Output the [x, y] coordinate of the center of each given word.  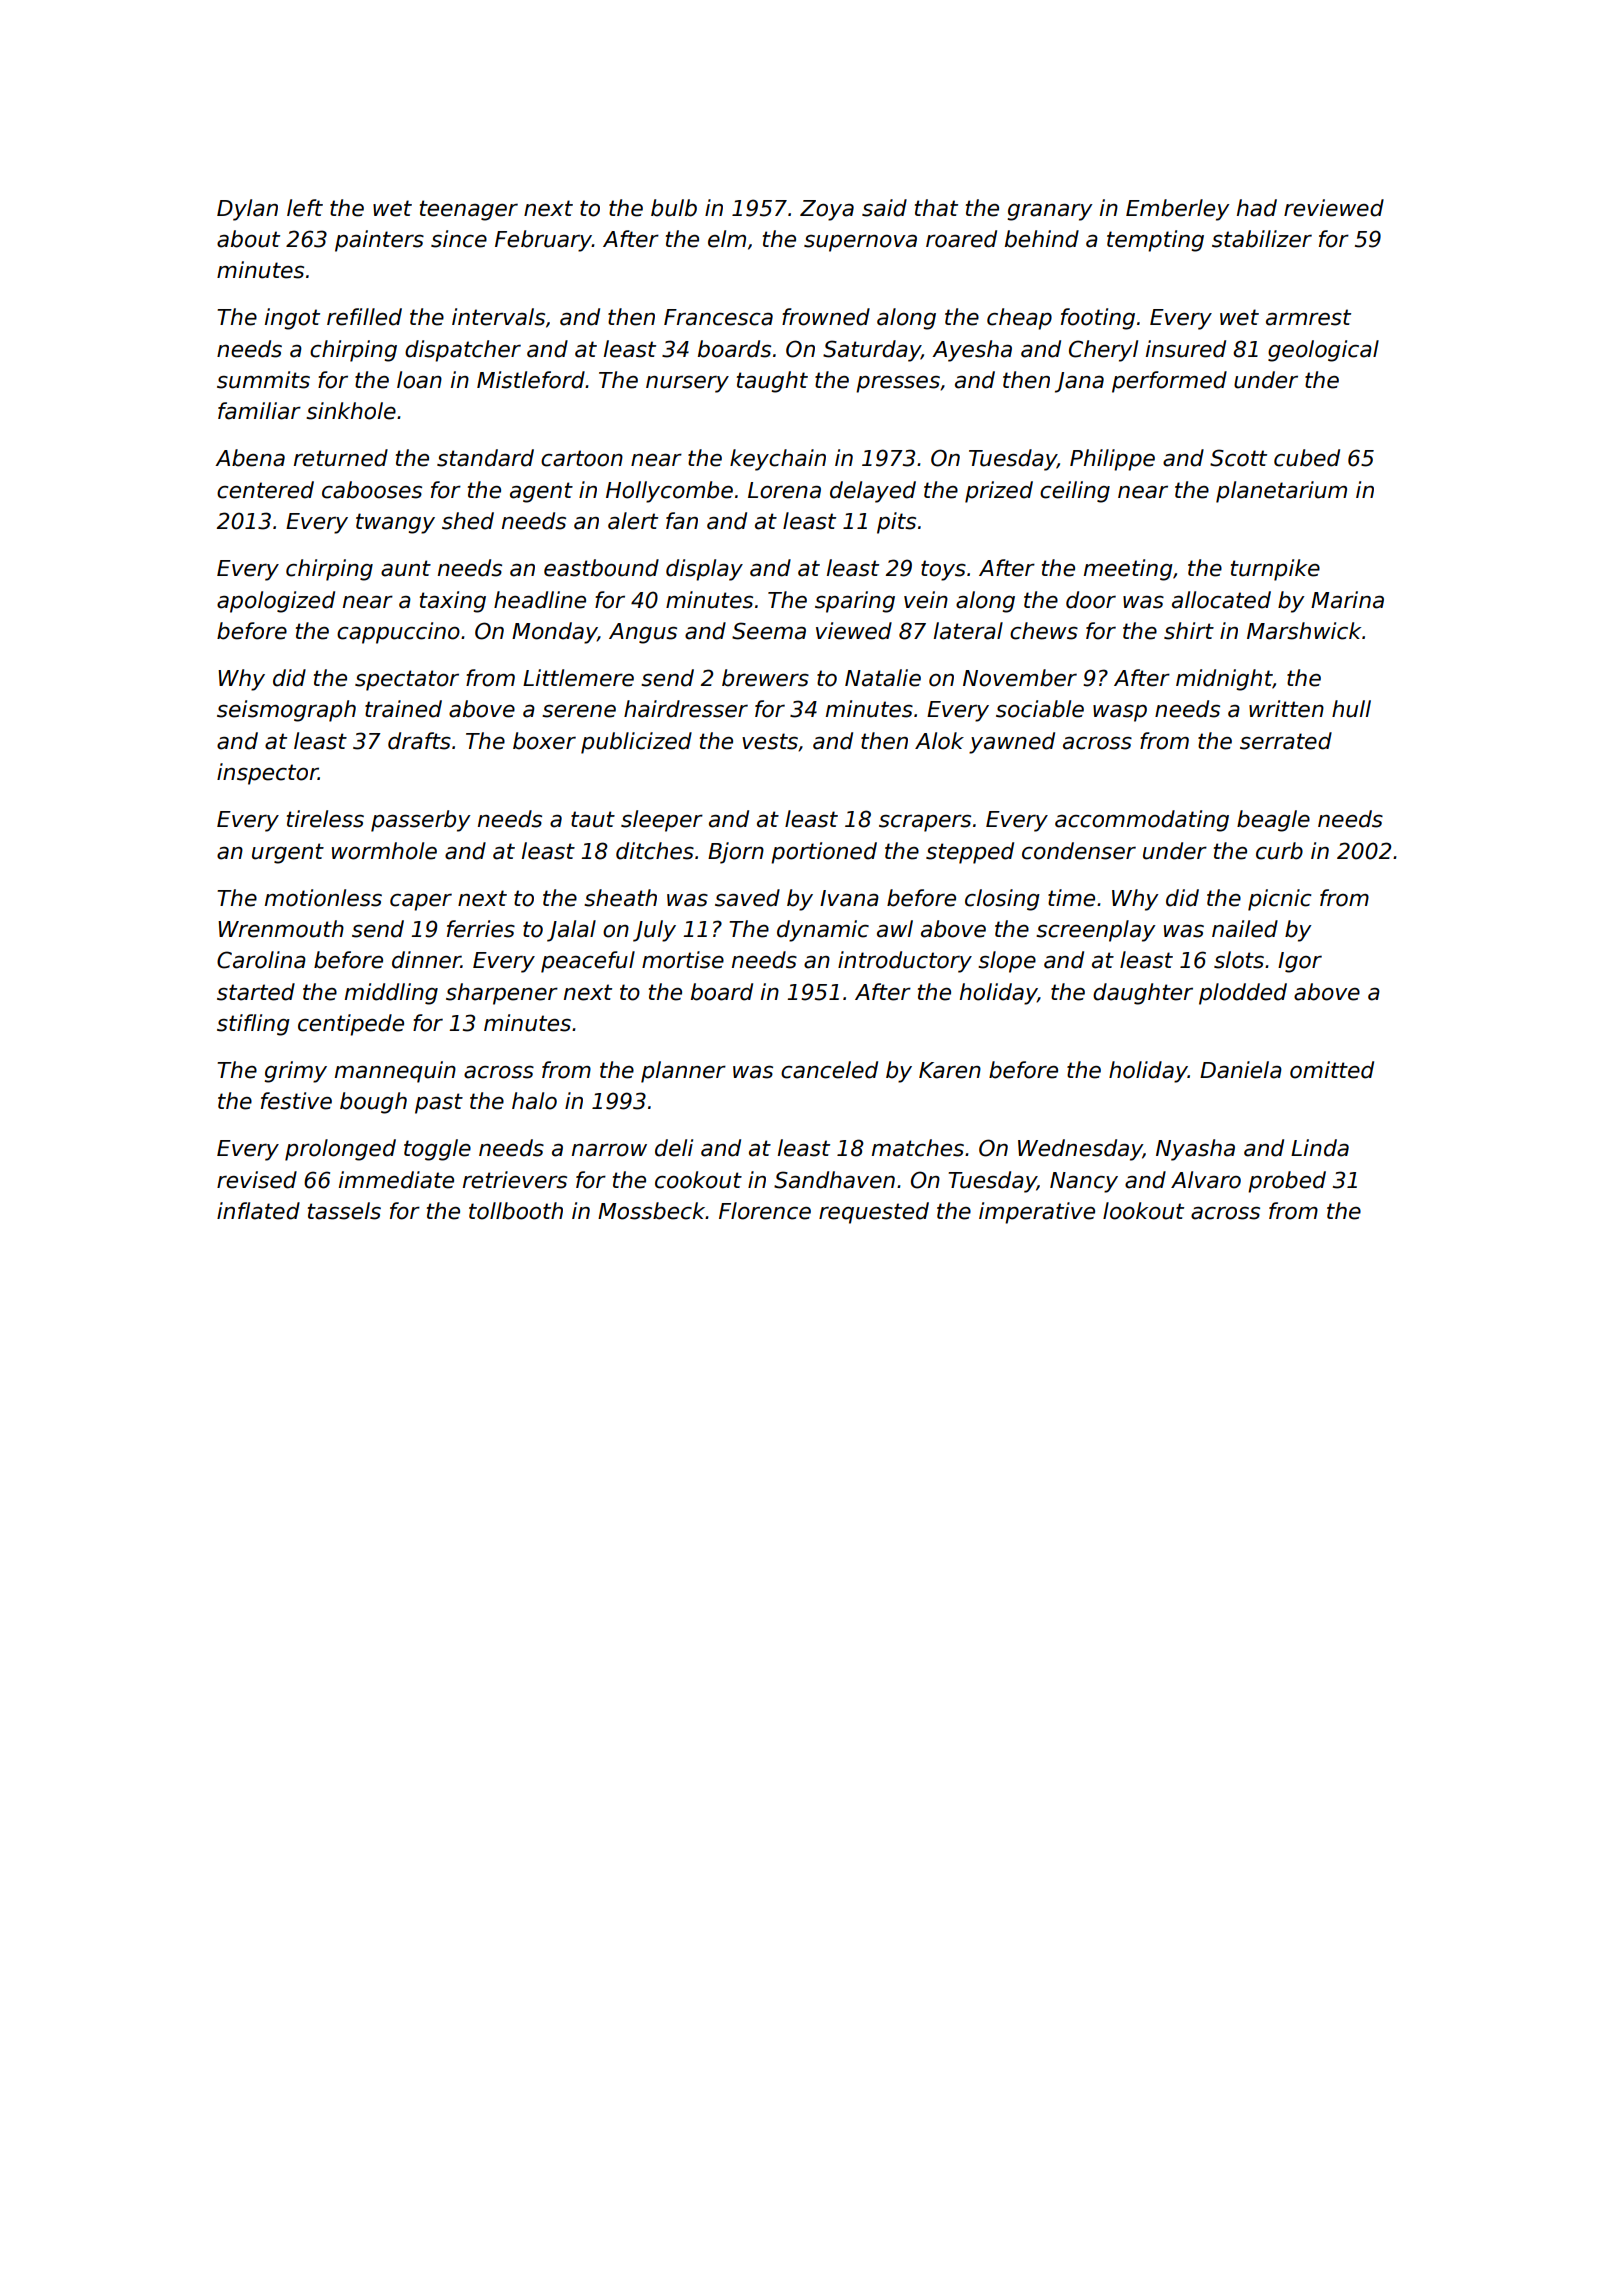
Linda [1320, 1148]
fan [682, 521]
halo [534, 1101]
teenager [469, 210]
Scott [1238, 458]
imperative [1037, 1213]
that [936, 208]
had [1257, 208]
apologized [276, 602]
